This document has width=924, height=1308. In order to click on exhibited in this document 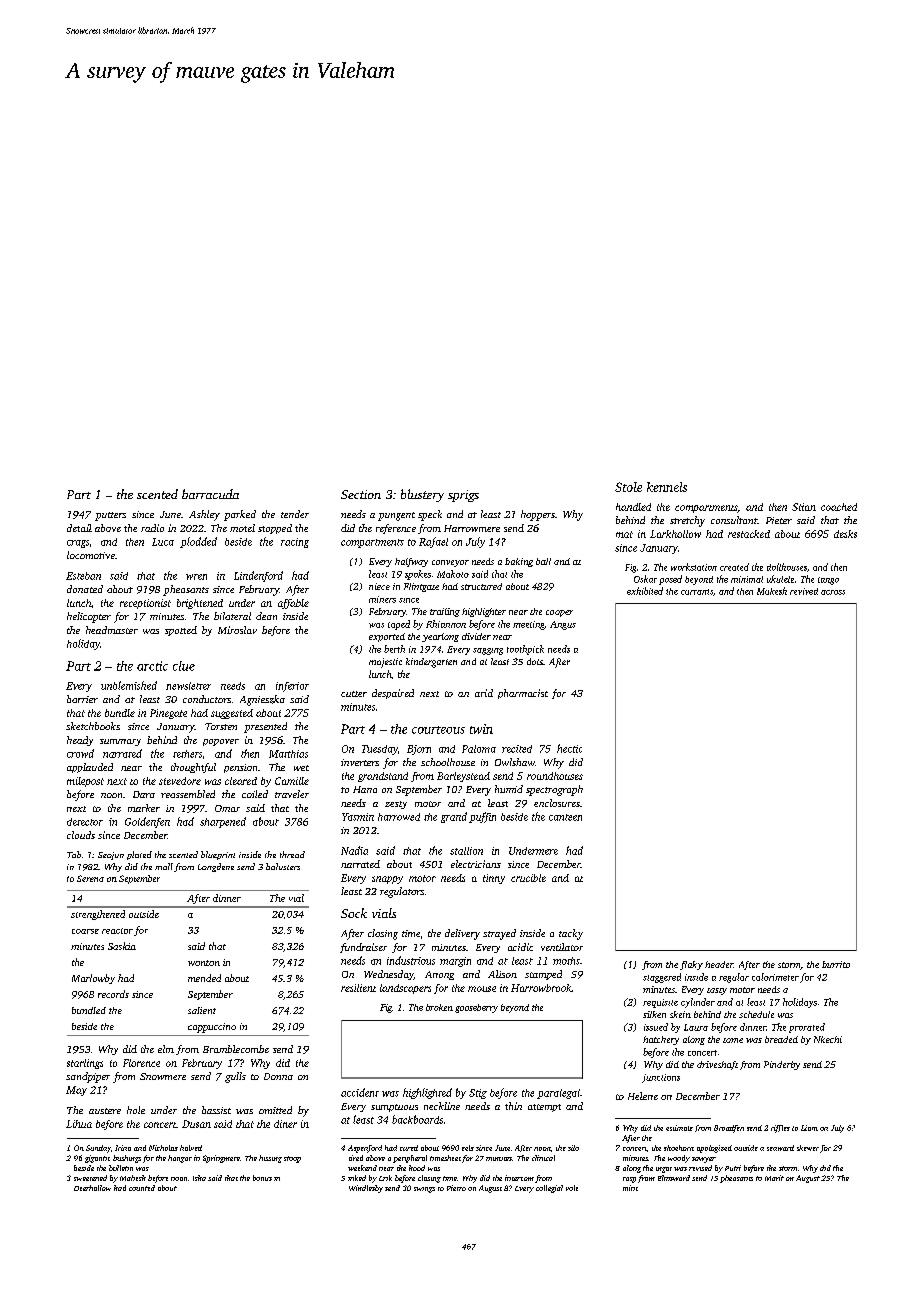, I will do `click(645, 591)`.
